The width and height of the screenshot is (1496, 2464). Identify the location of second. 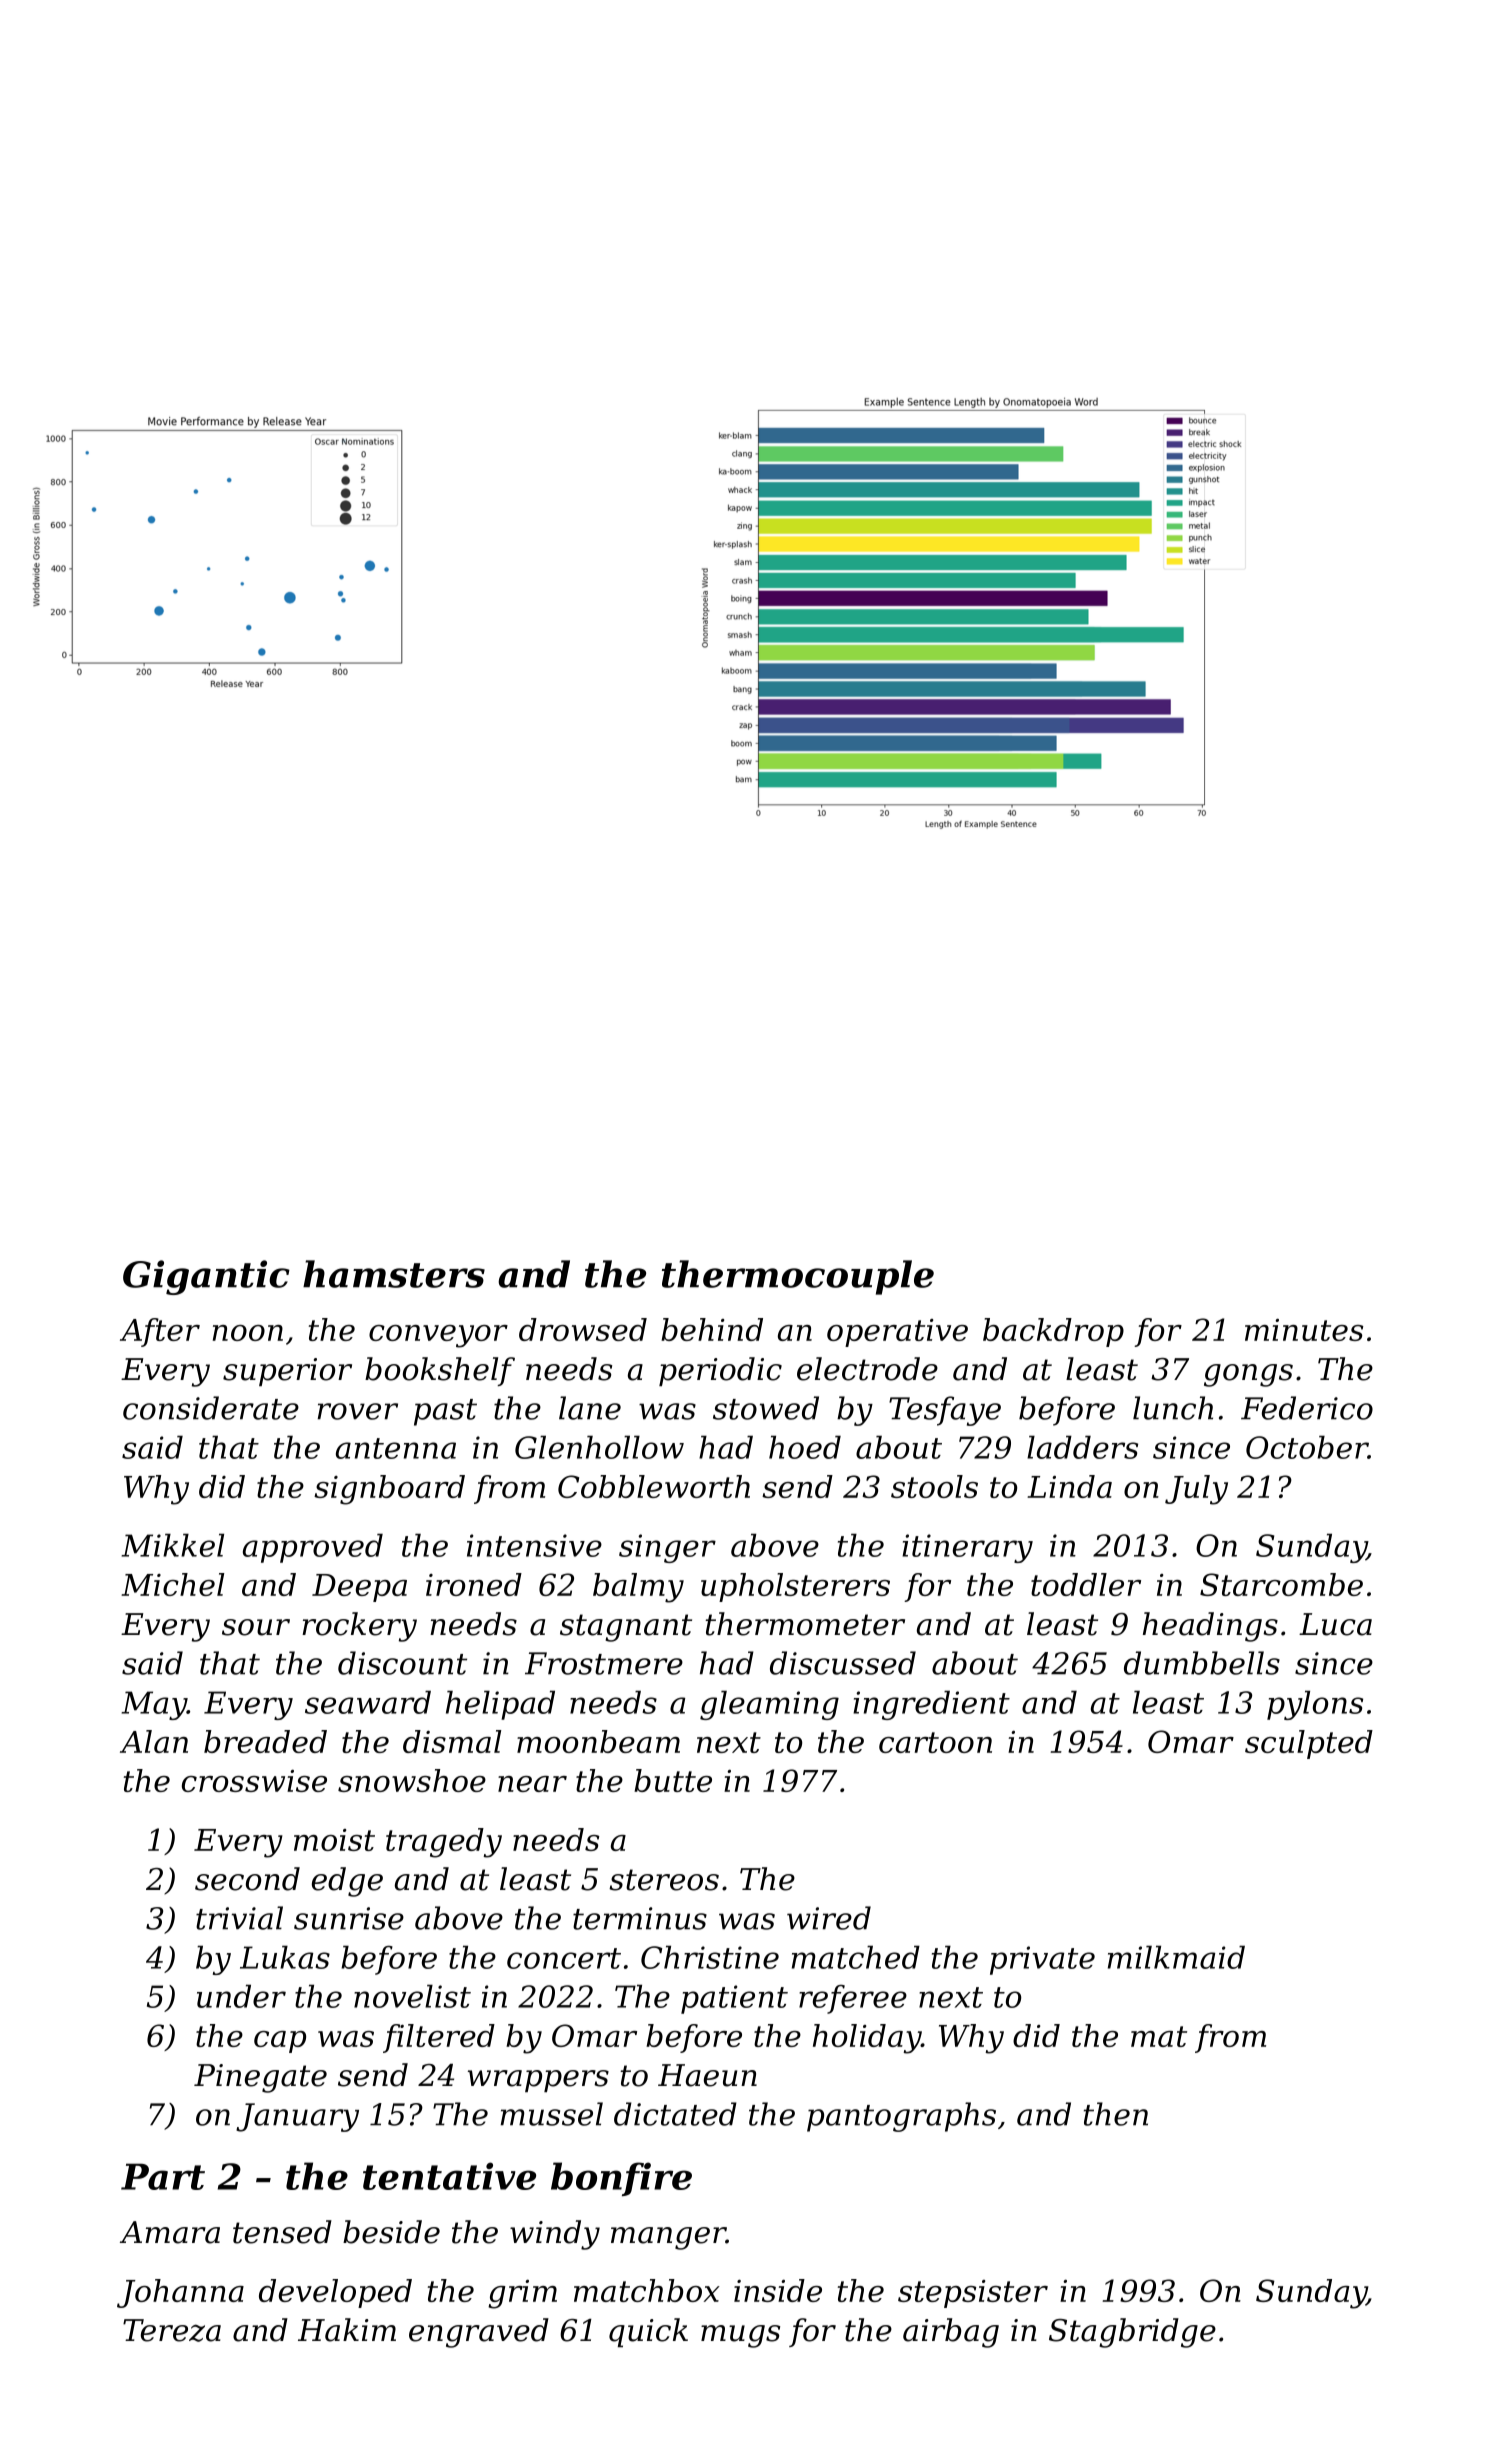
(247, 1879).
